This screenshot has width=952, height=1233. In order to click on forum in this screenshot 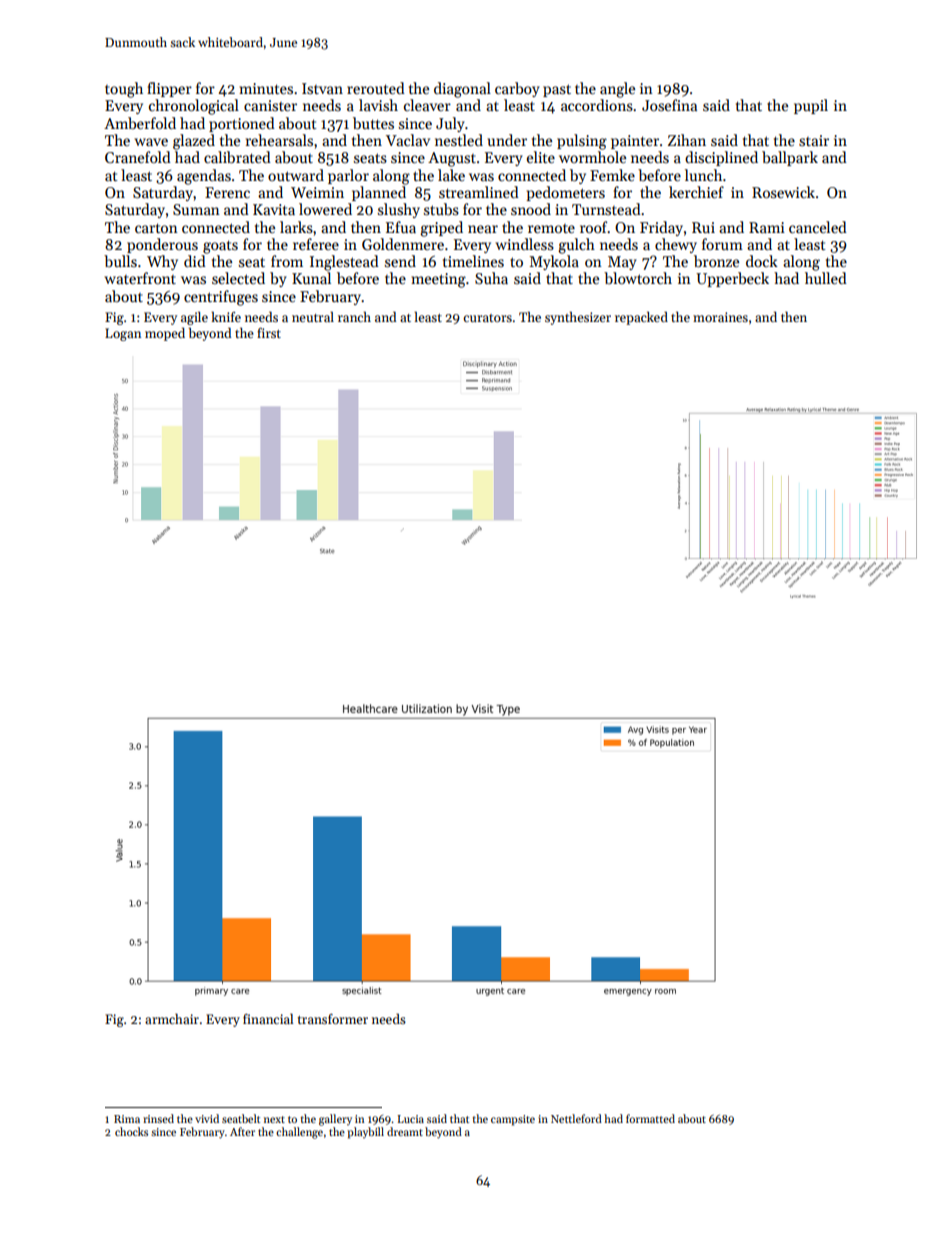, I will do `click(722, 244)`.
